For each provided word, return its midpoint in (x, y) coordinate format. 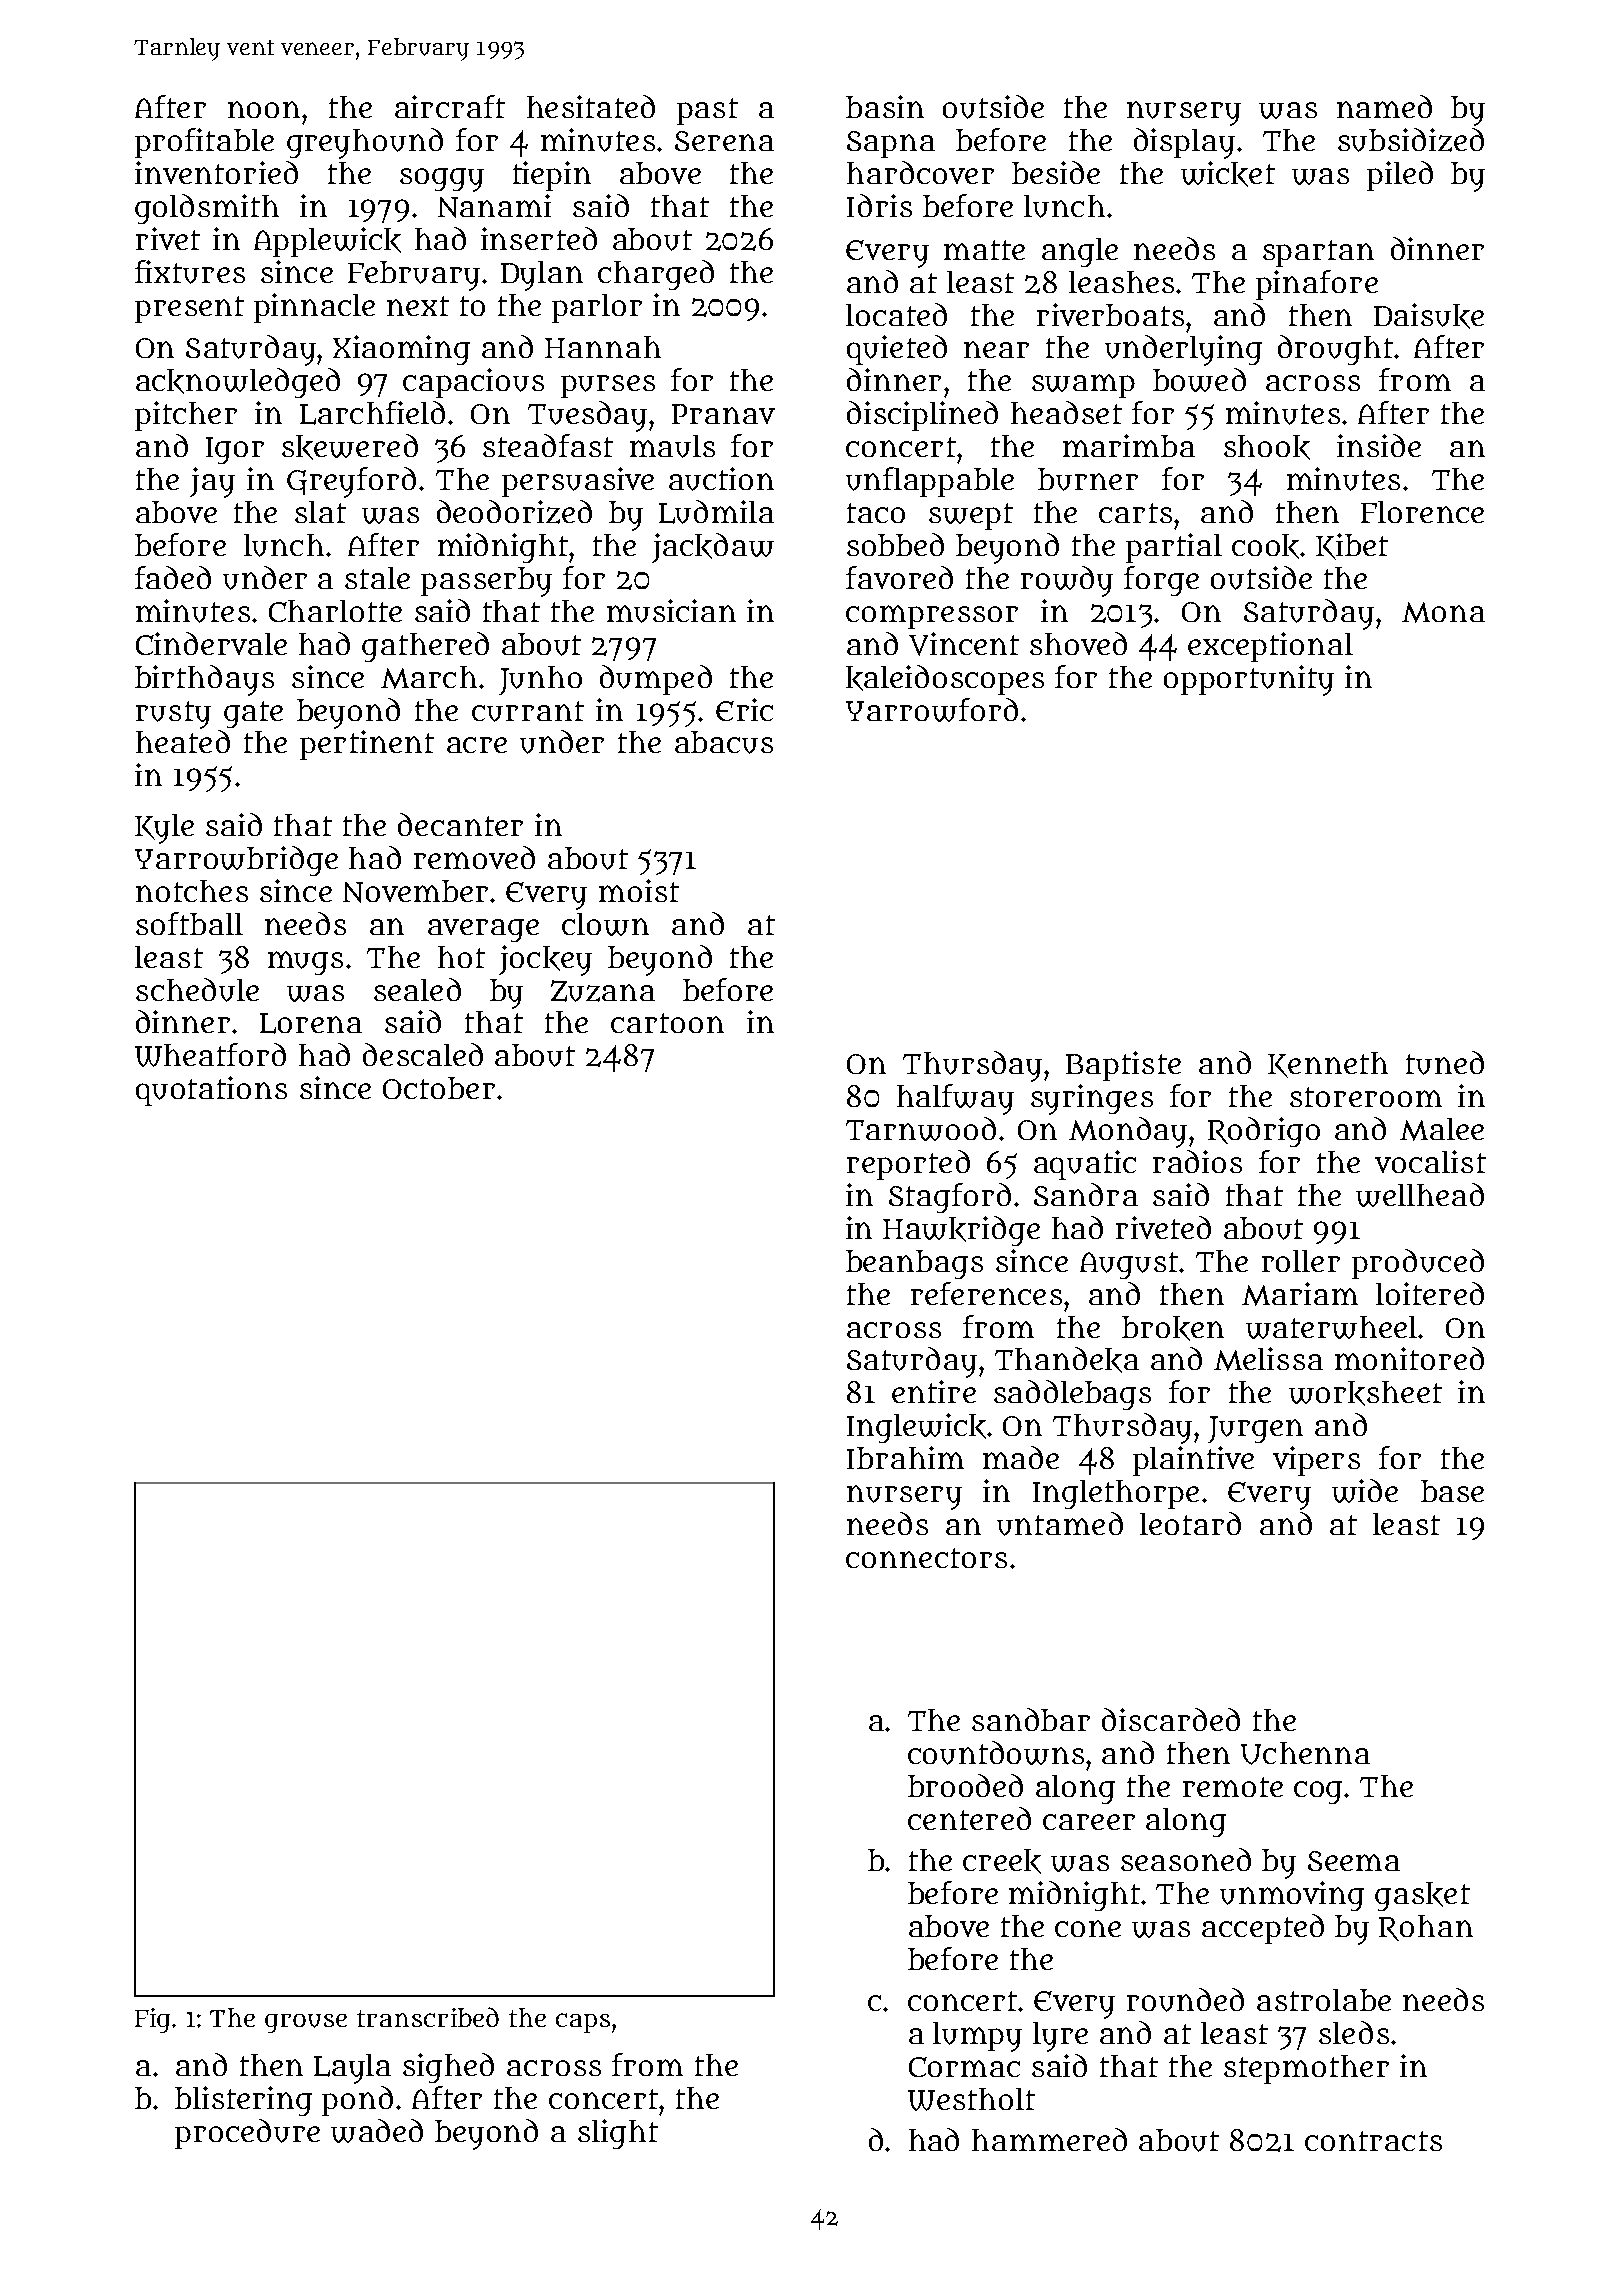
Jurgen (1255, 1429)
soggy (442, 180)
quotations (211, 1091)
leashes (1121, 282)
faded (173, 577)
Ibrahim (905, 1457)
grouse (306, 2023)
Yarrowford (932, 710)
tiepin (552, 176)
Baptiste (1123, 1066)
